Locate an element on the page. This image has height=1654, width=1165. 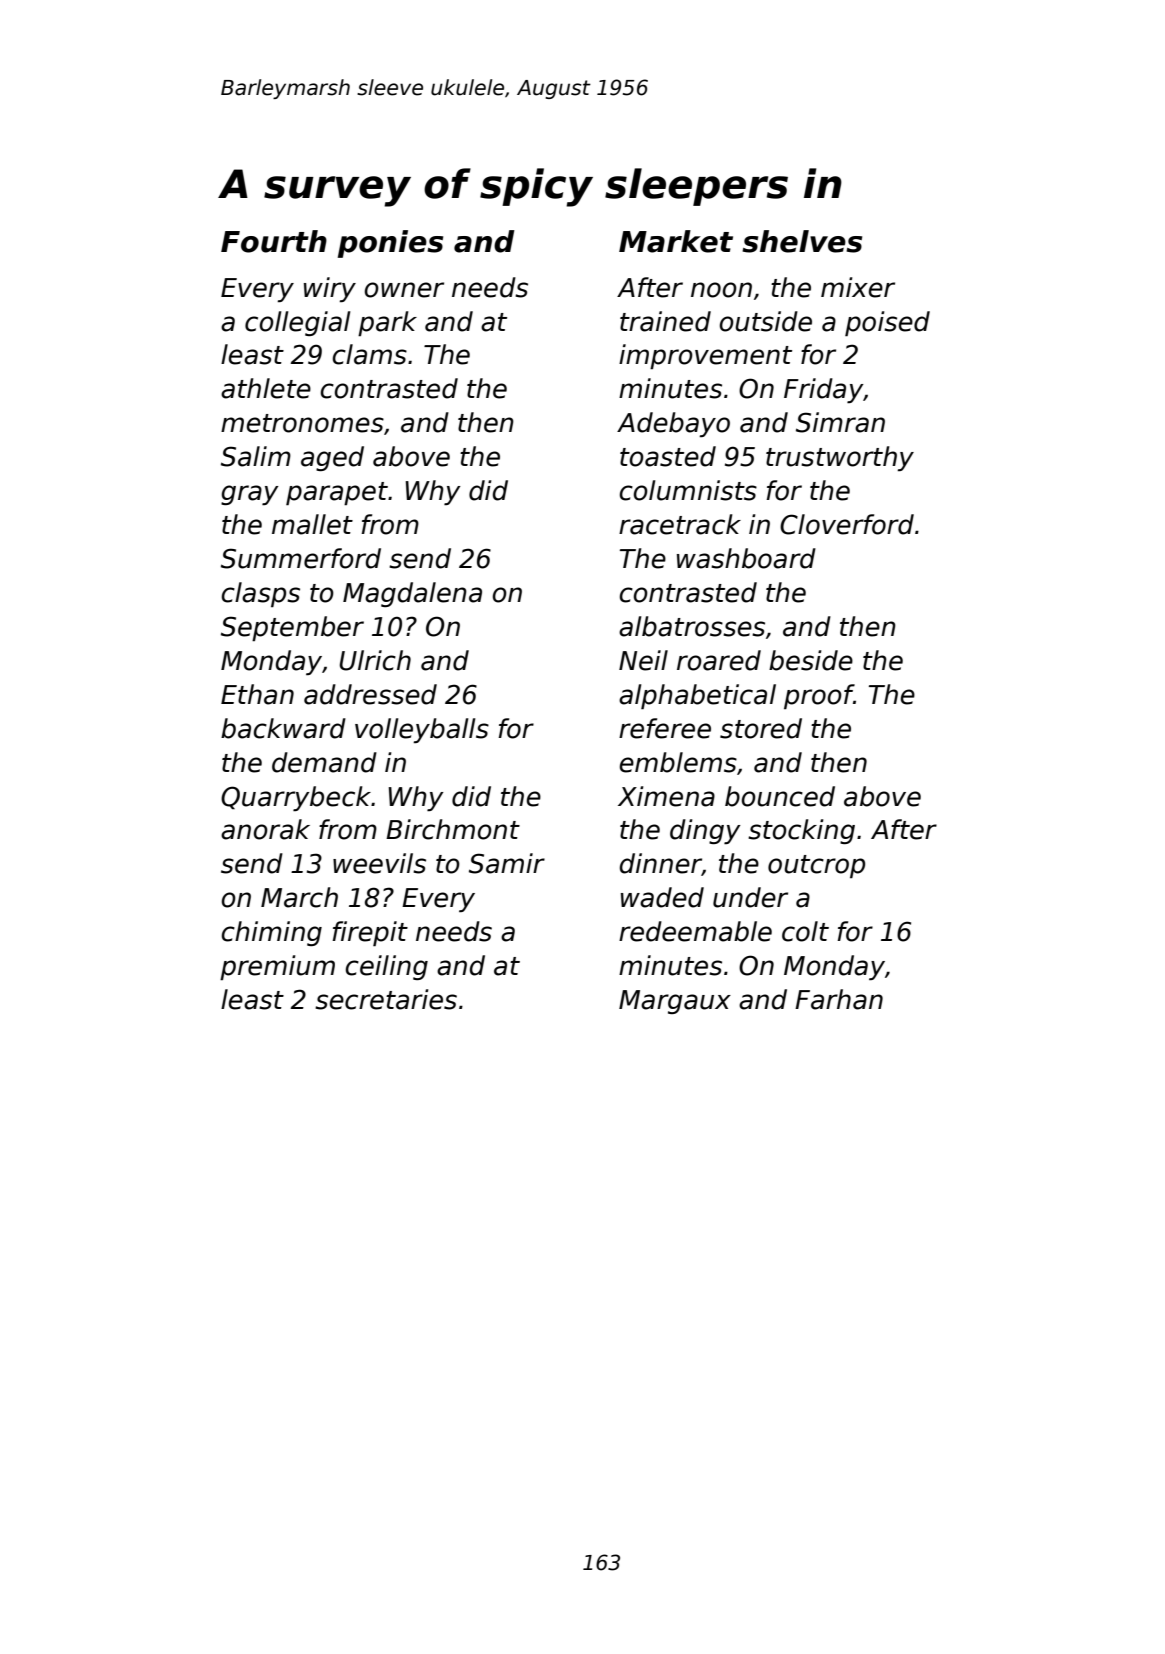
noon is located at coordinates (721, 290).
